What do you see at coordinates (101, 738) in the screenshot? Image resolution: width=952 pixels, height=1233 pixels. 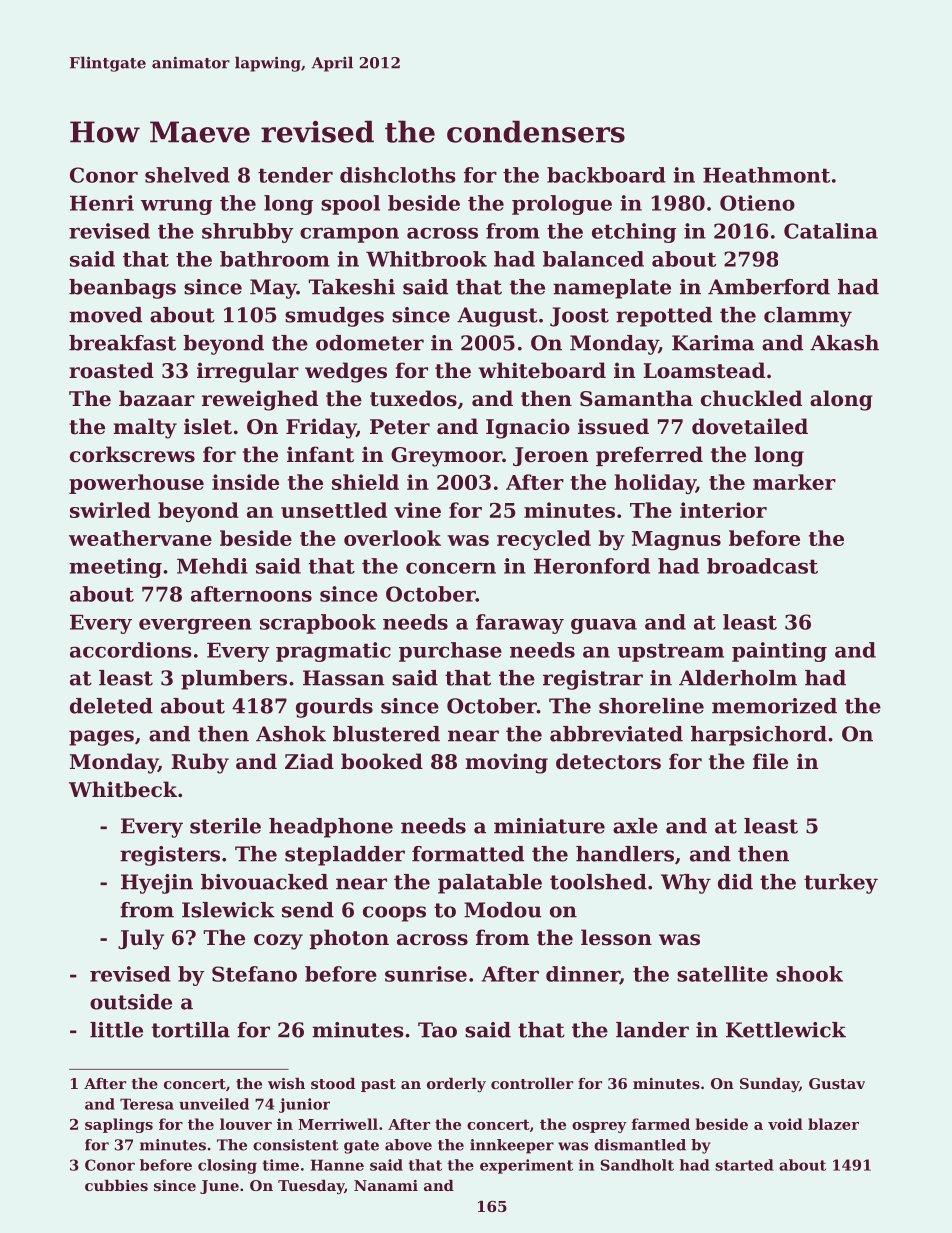 I see `pages` at bounding box center [101, 738].
